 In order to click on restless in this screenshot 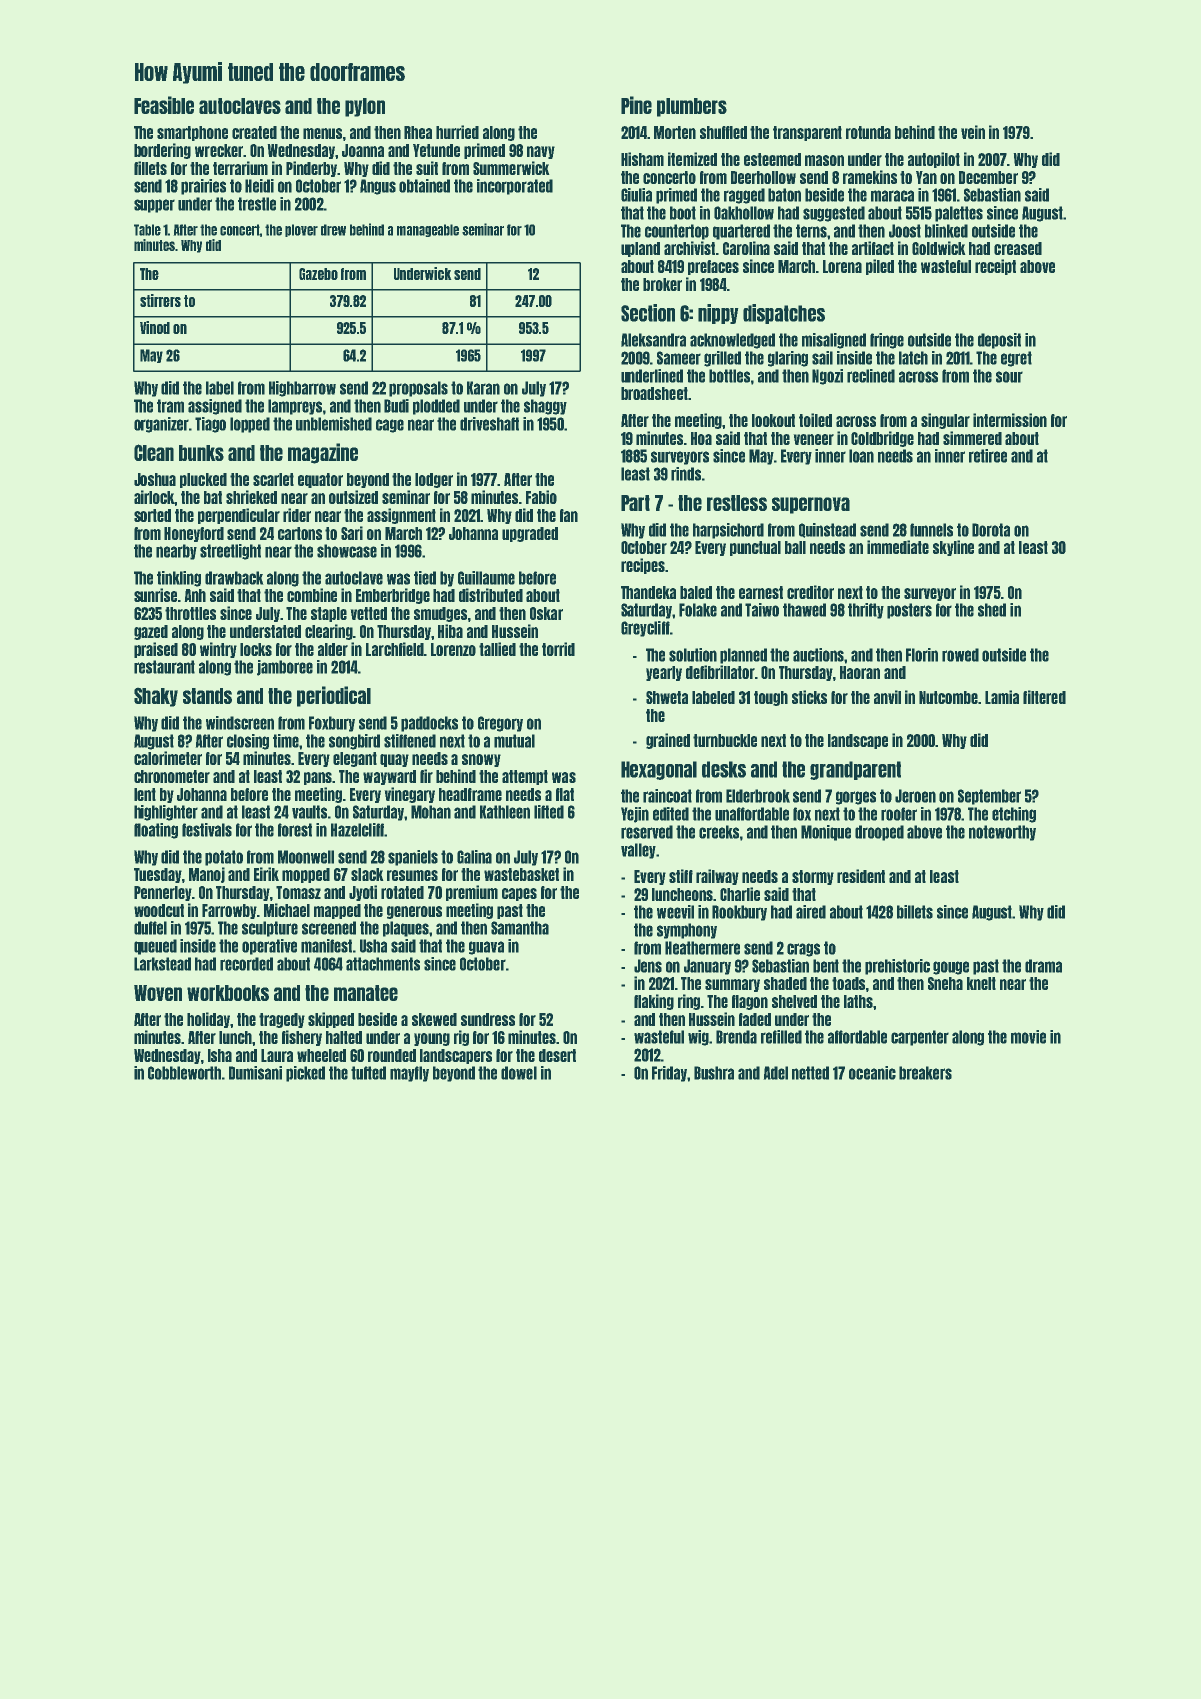, I will do `click(737, 503)`.
